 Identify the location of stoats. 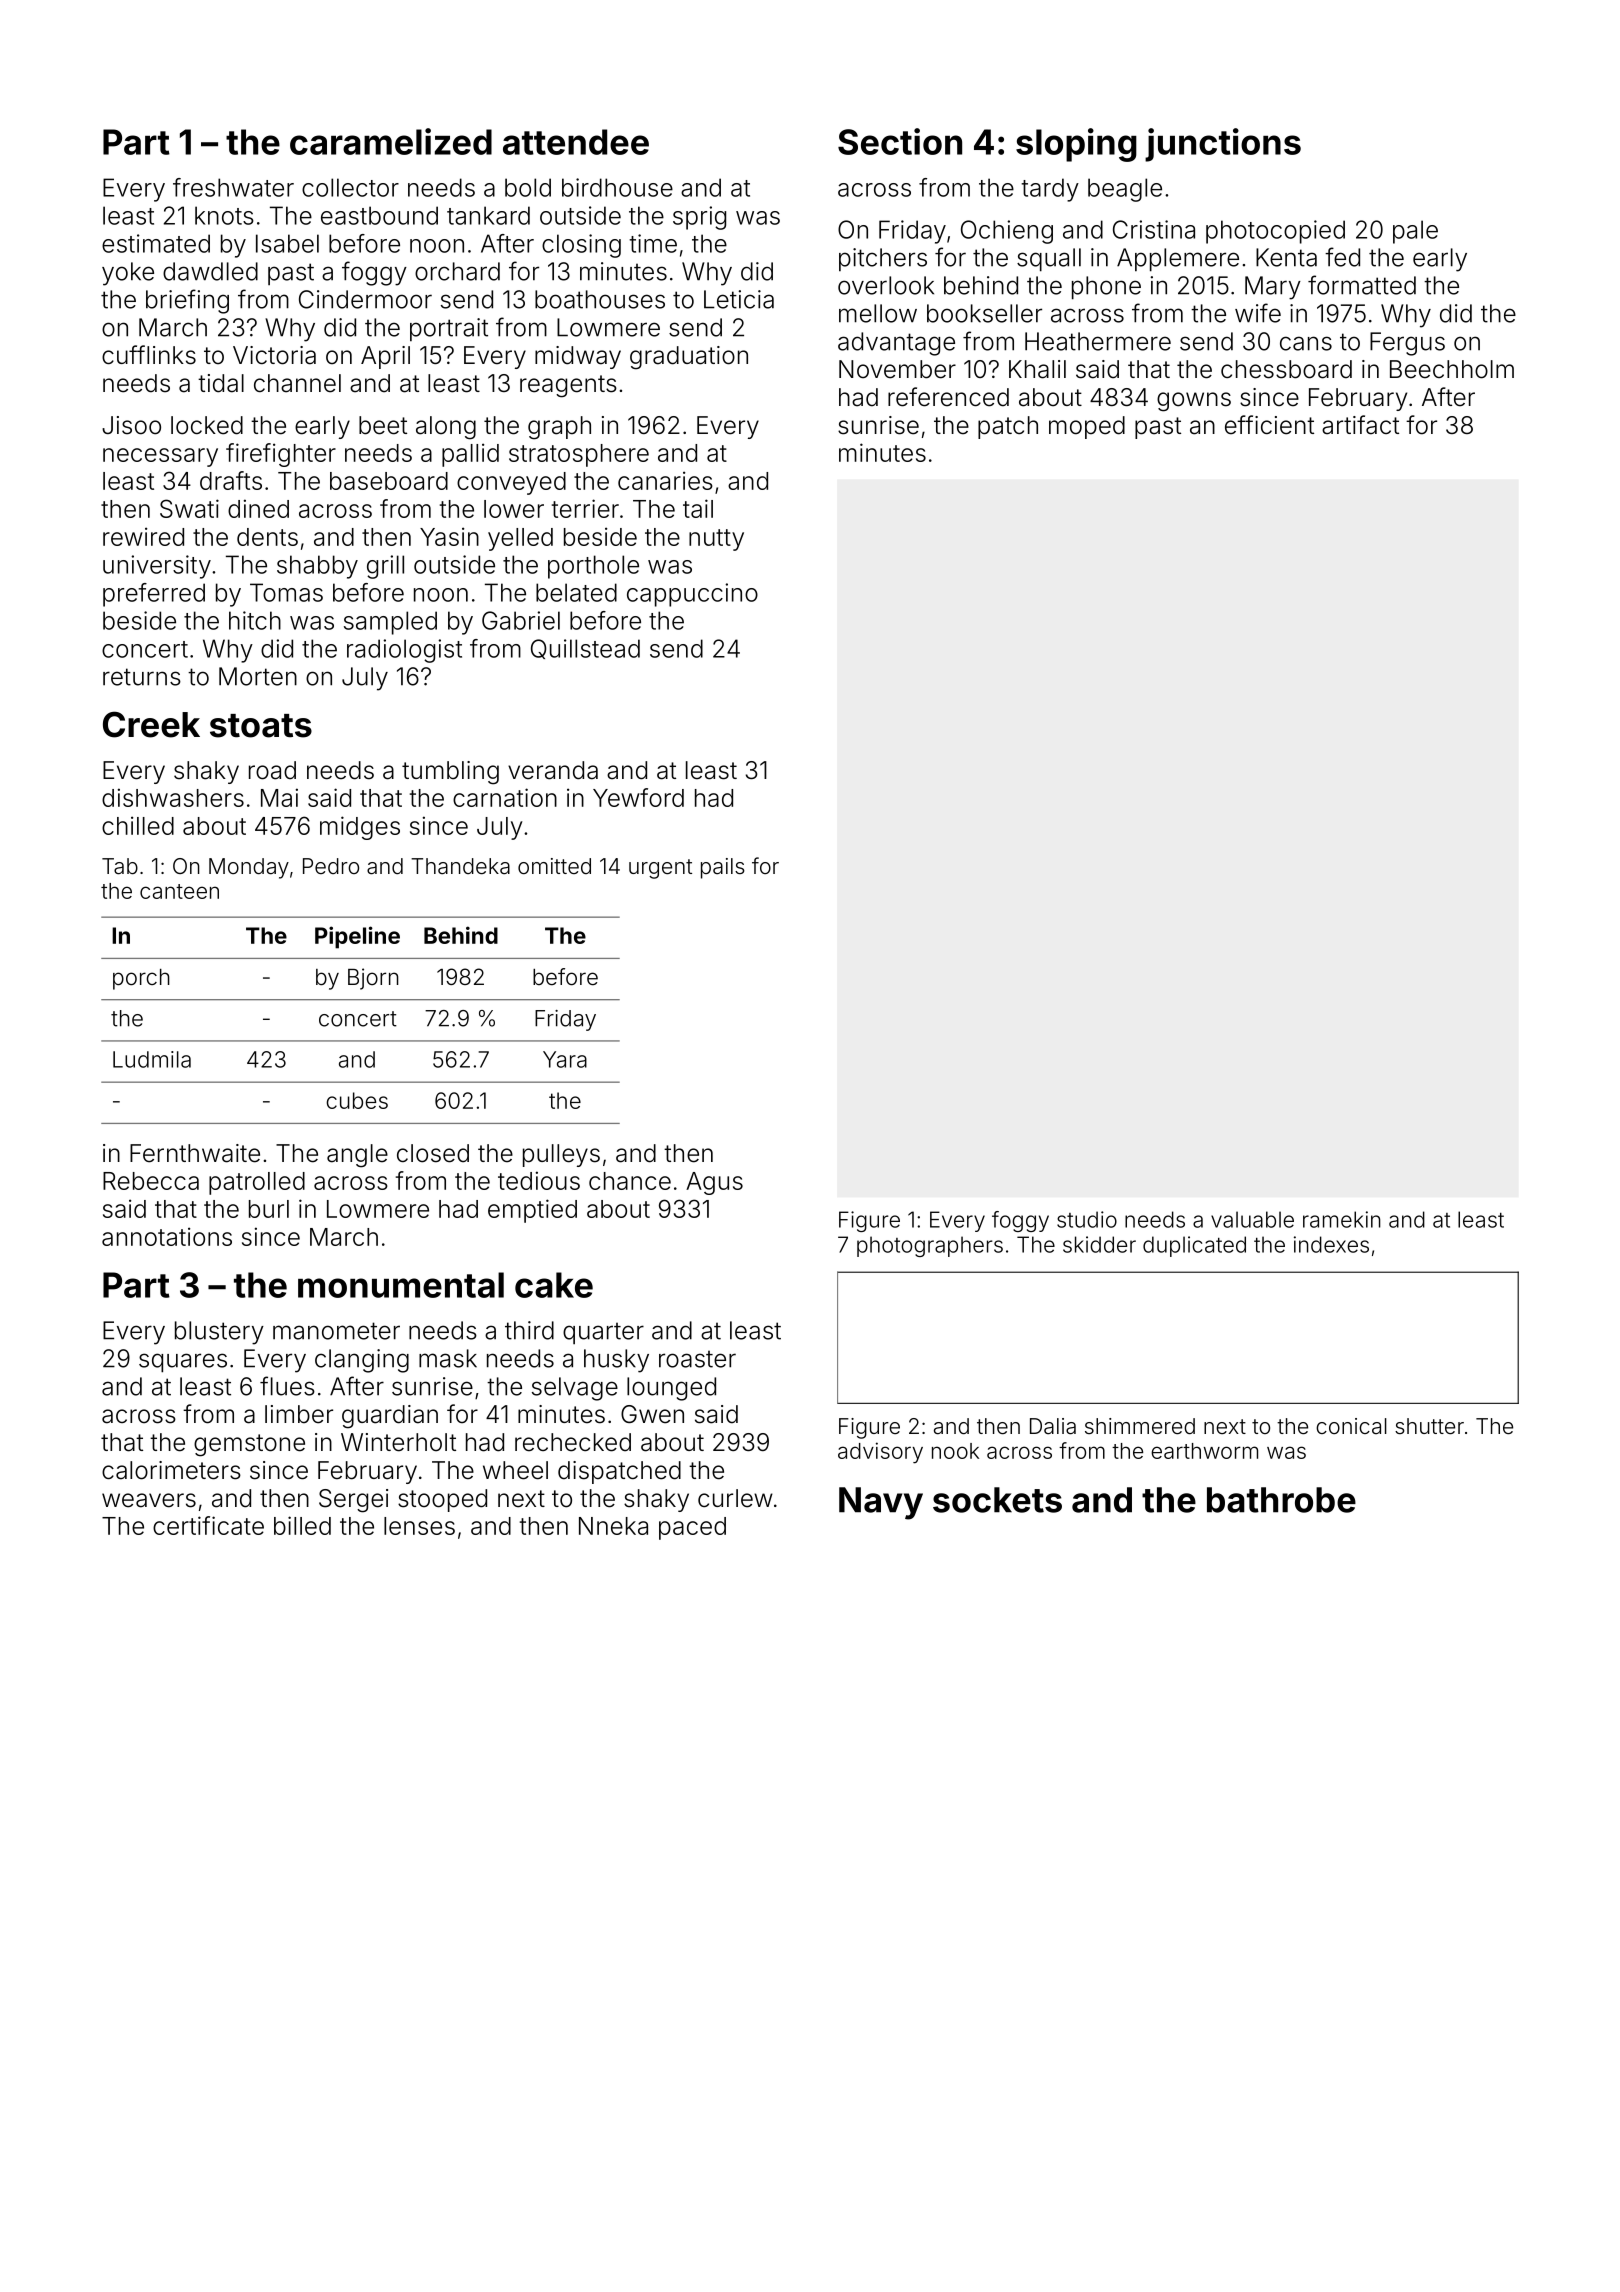
(261, 726).
